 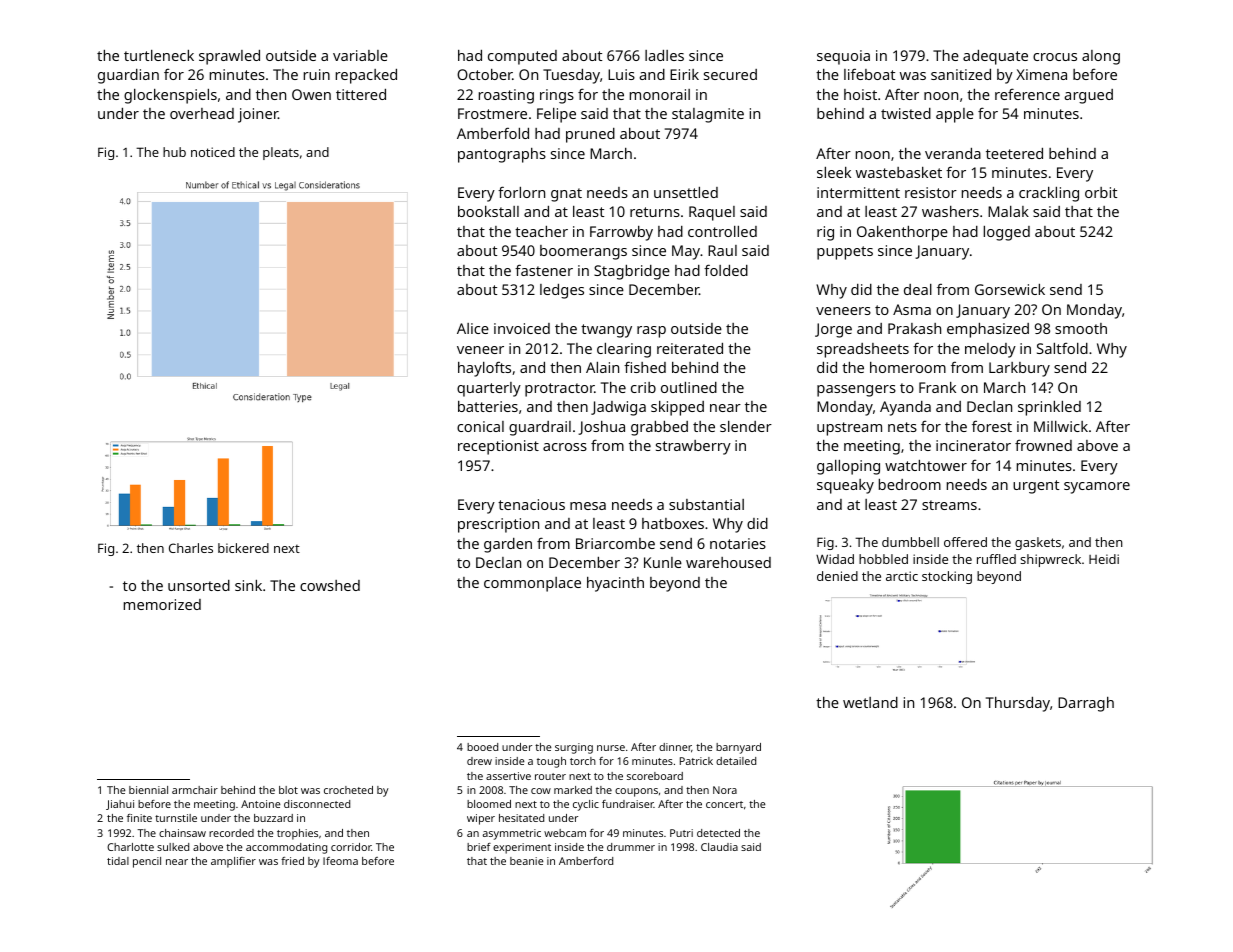 What do you see at coordinates (360, 55) in the image?
I see `variable` at bounding box center [360, 55].
